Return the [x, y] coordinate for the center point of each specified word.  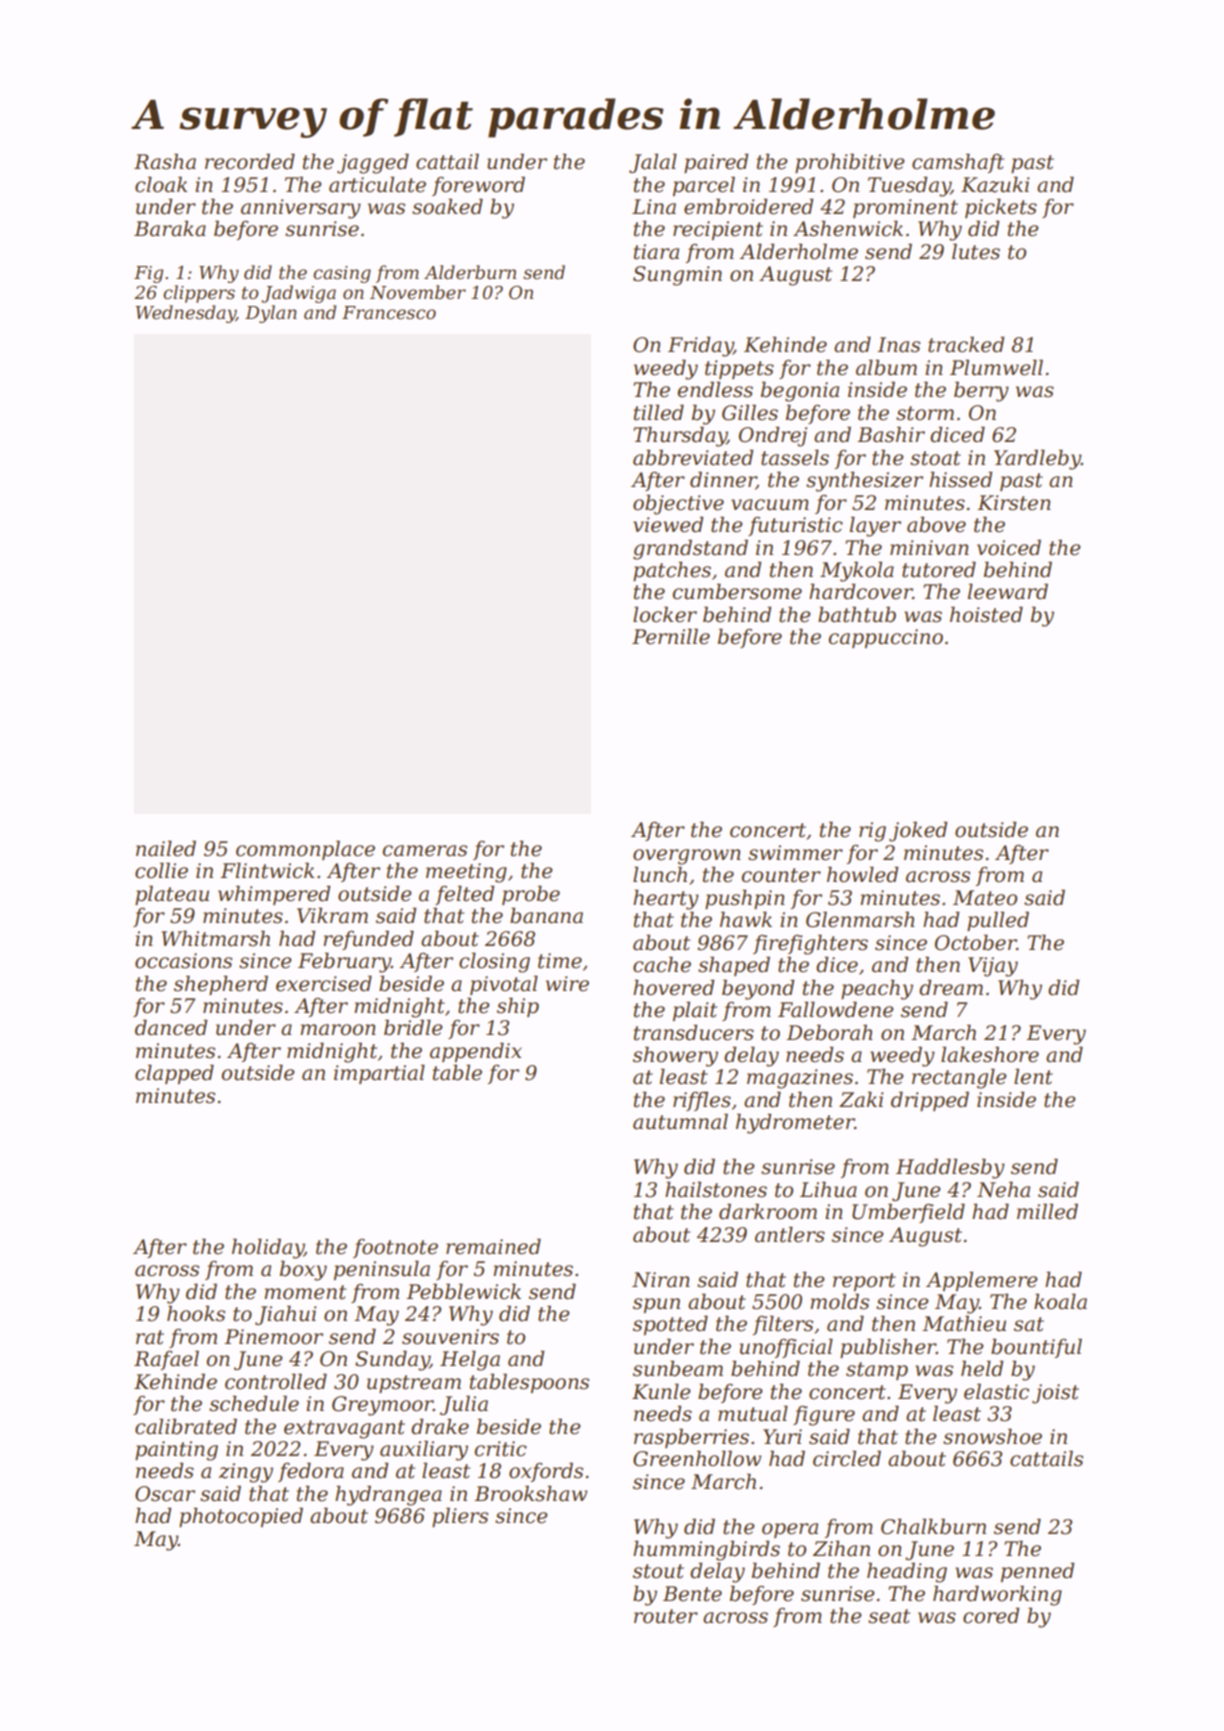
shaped [734, 966]
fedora [311, 1472]
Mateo [985, 898]
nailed [166, 848]
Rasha [165, 161]
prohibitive [850, 163]
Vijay [993, 967]
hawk [746, 919]
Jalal [653, 163]
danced [171, 1027]
